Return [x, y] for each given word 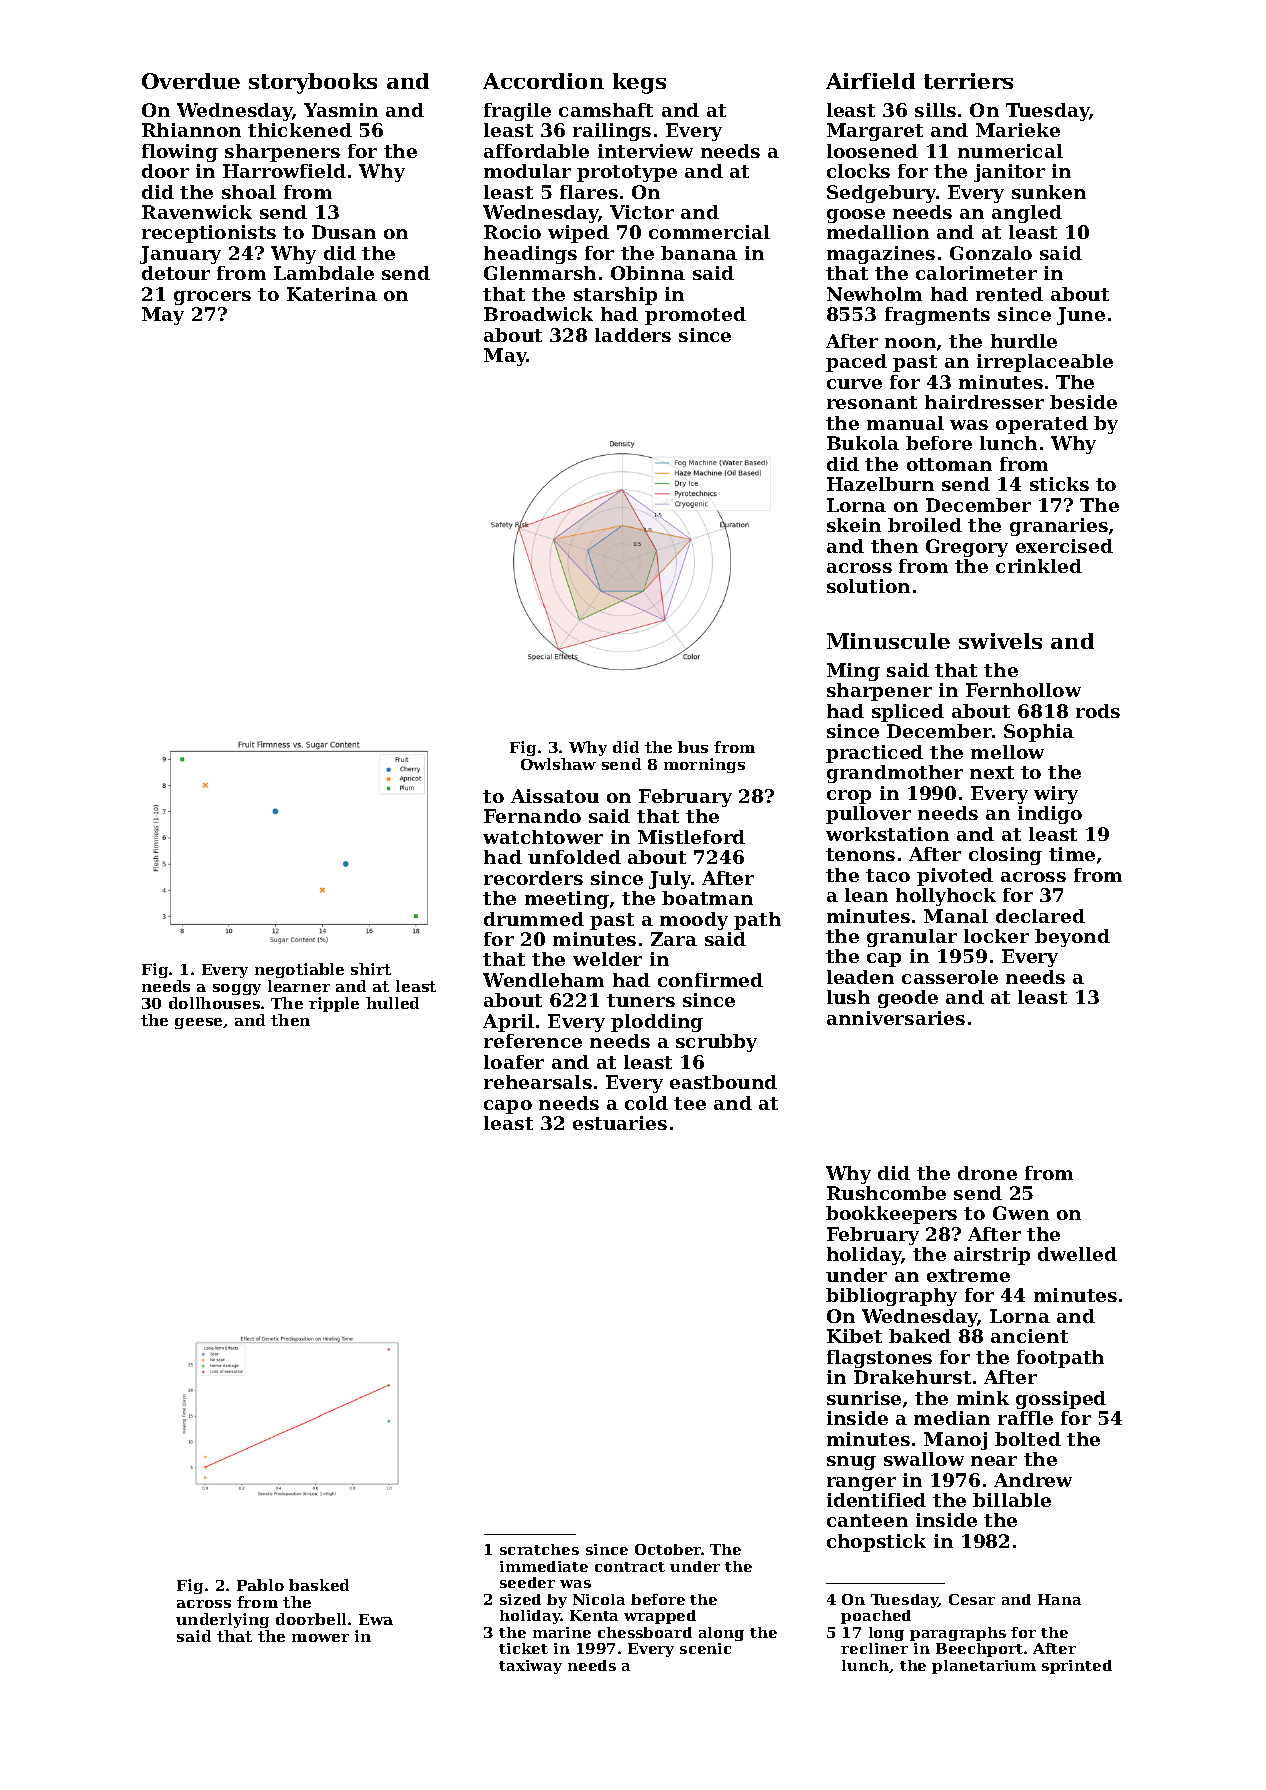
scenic [705, 1648]
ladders [633, 335]
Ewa [376, 1619]
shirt [371, 969]
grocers [212, 298]
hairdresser [984, 402]
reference [533, 1041]
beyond [1072, 938]
